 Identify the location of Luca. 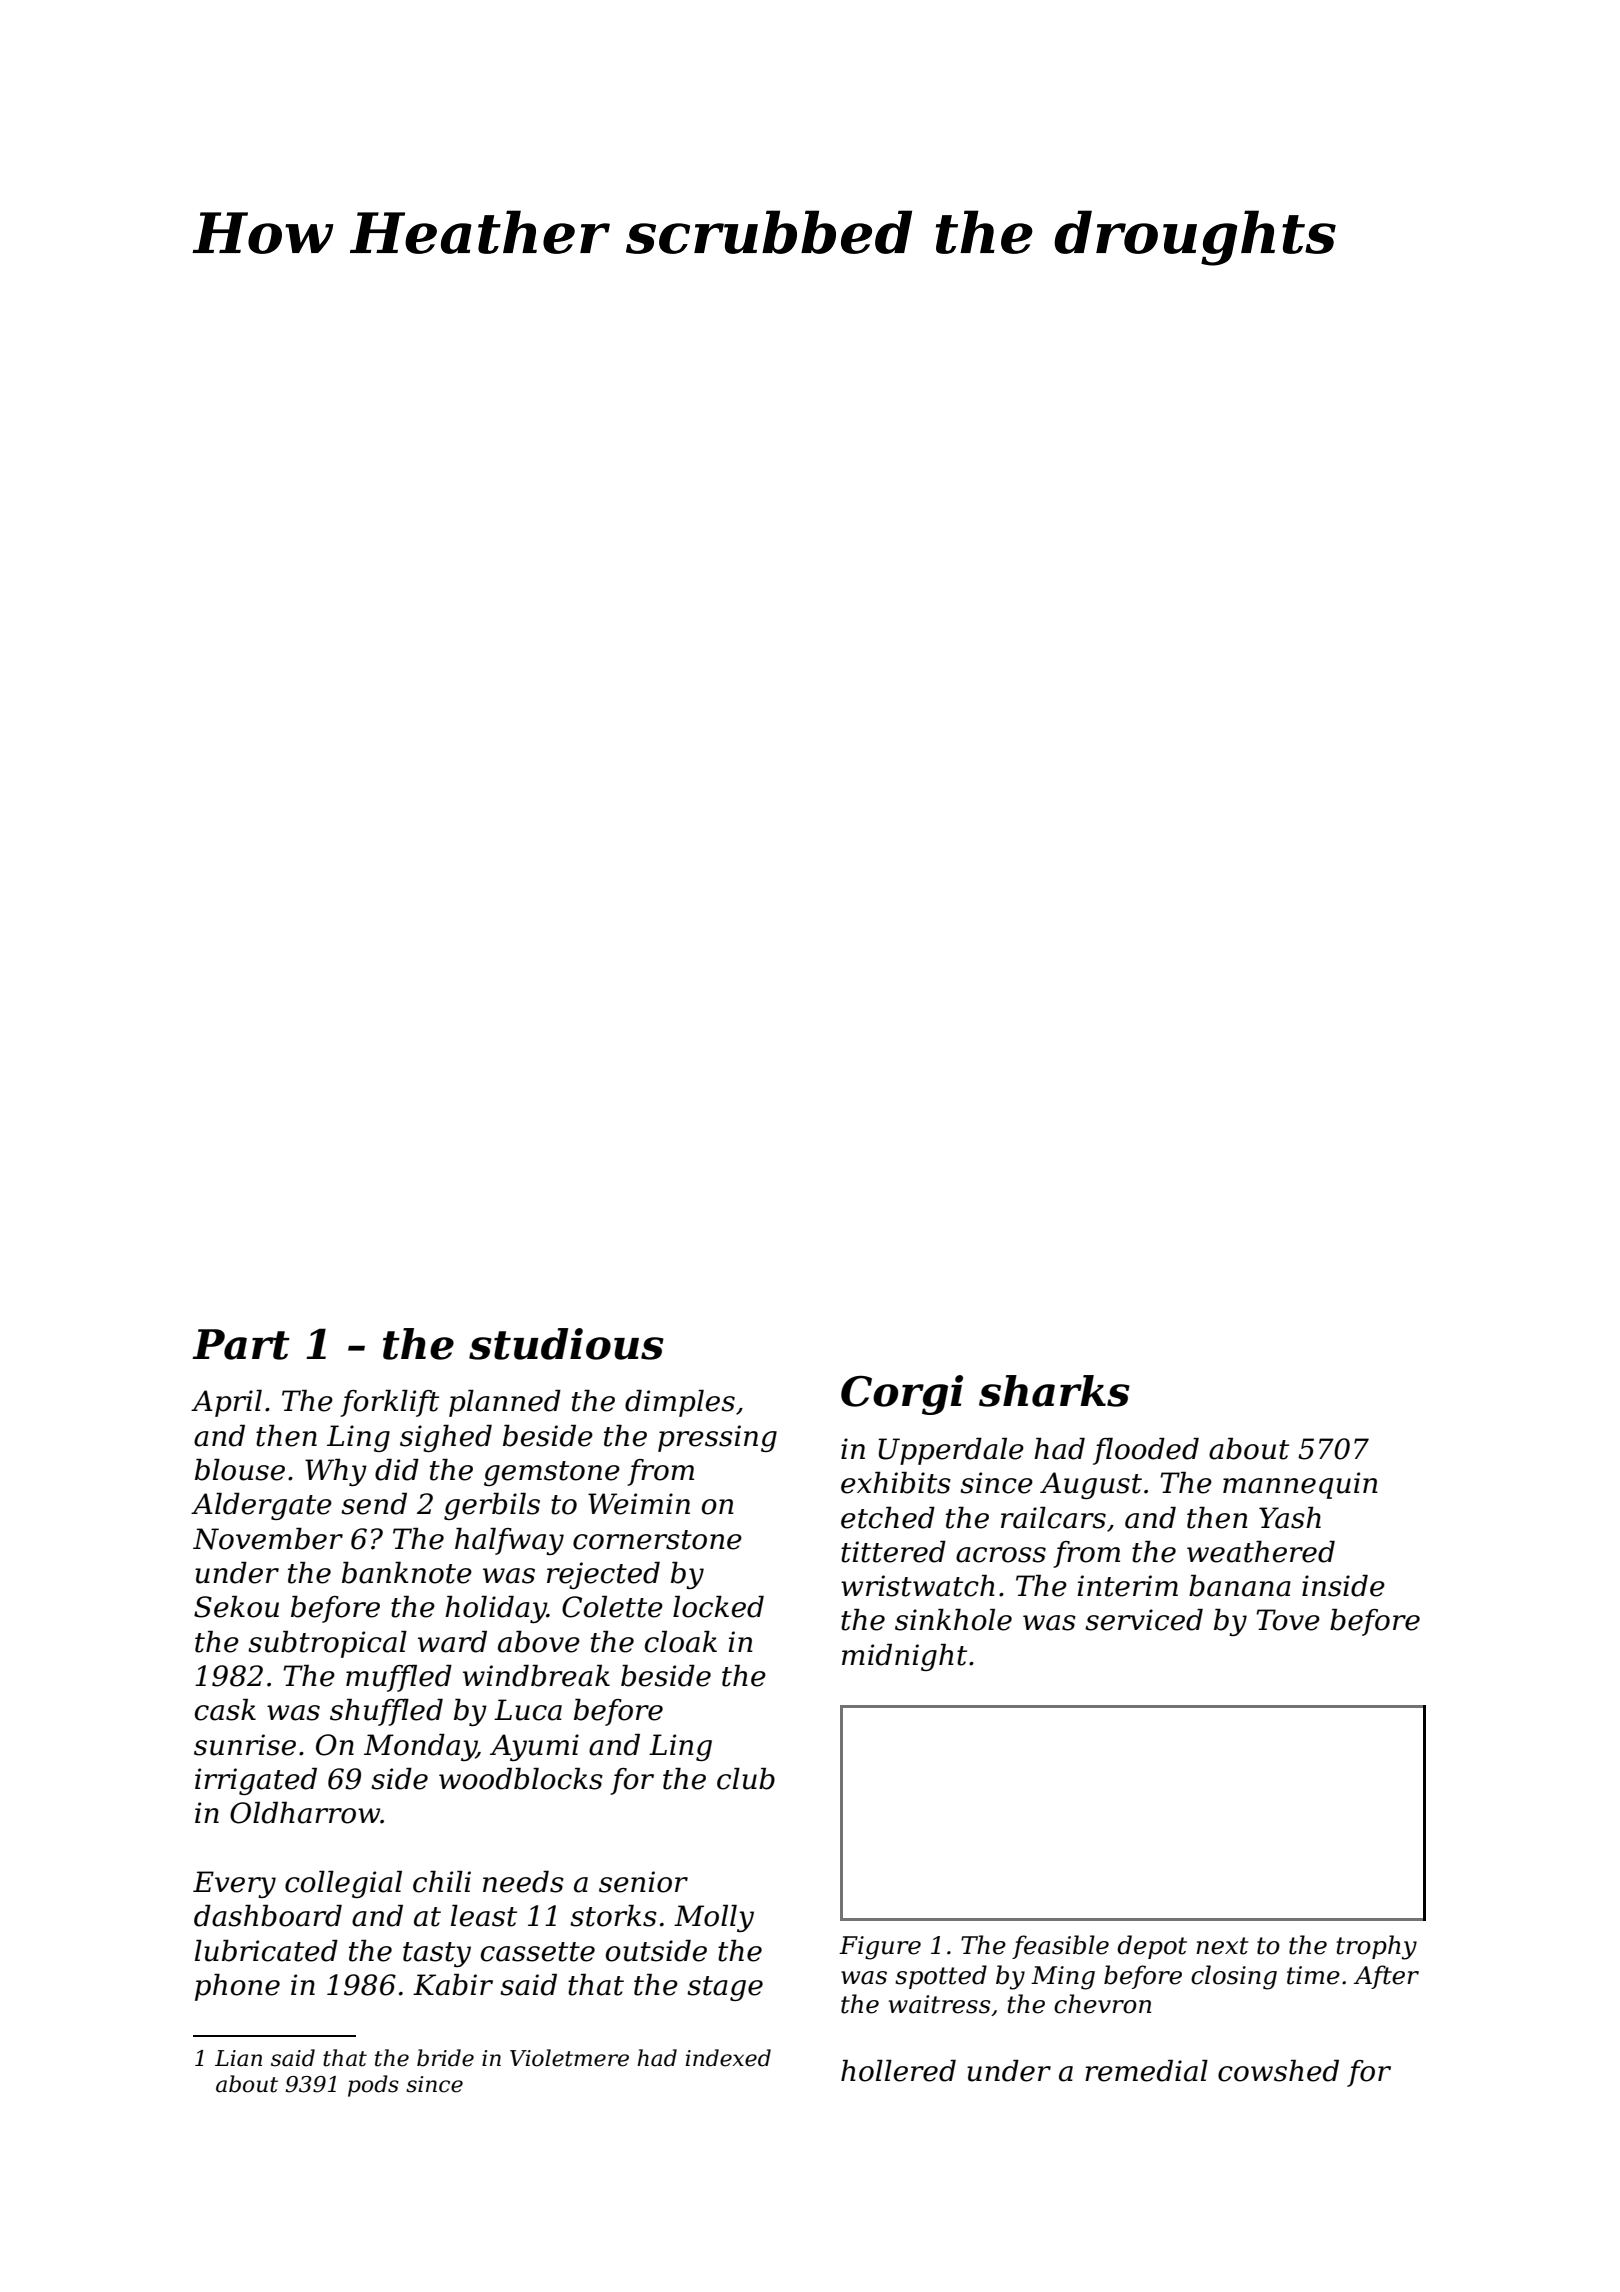
(528, 1710).
